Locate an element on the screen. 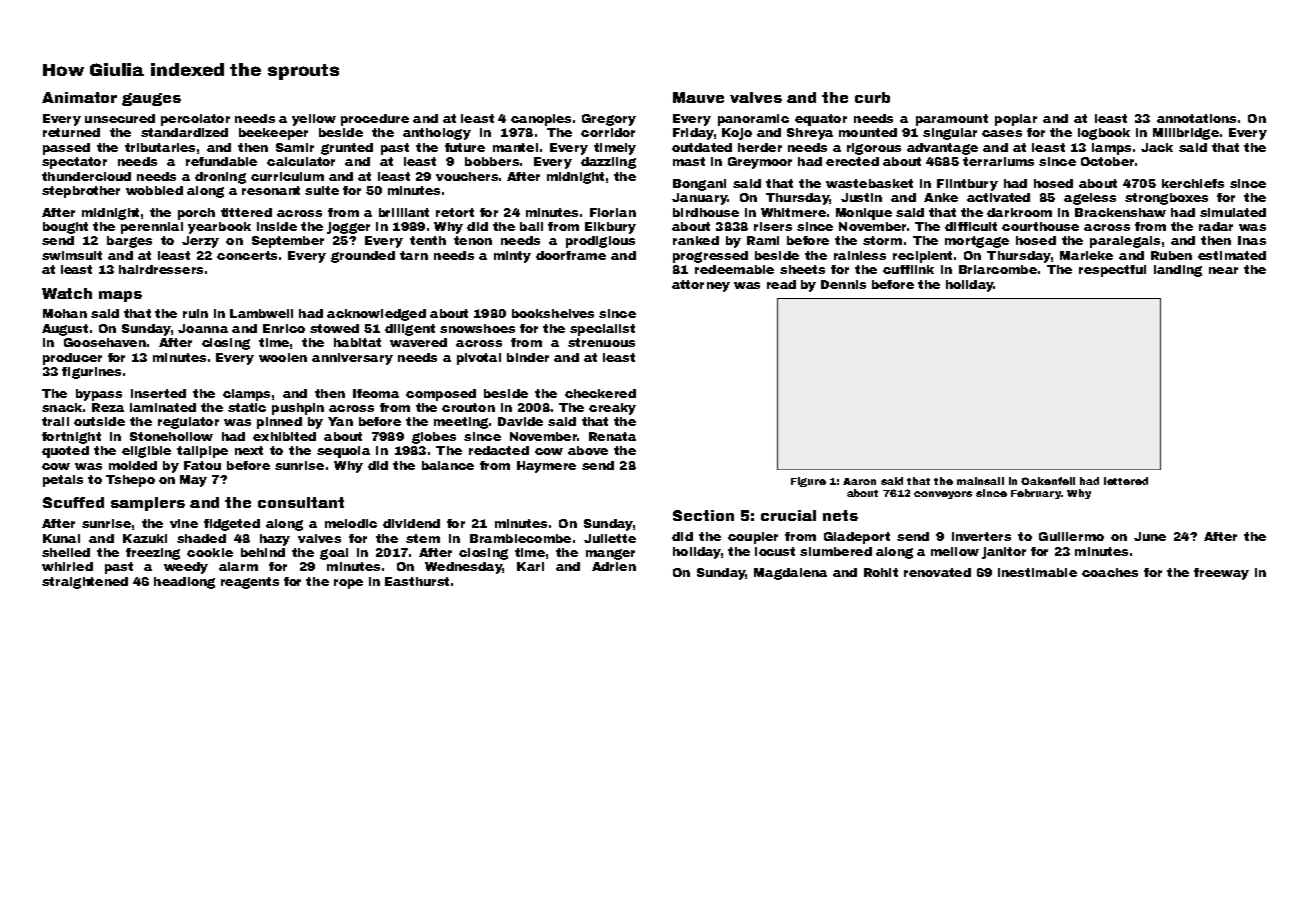 The width and height of the screenshot is (1308, 924). Mauve is located at coordinates (698, 97).
